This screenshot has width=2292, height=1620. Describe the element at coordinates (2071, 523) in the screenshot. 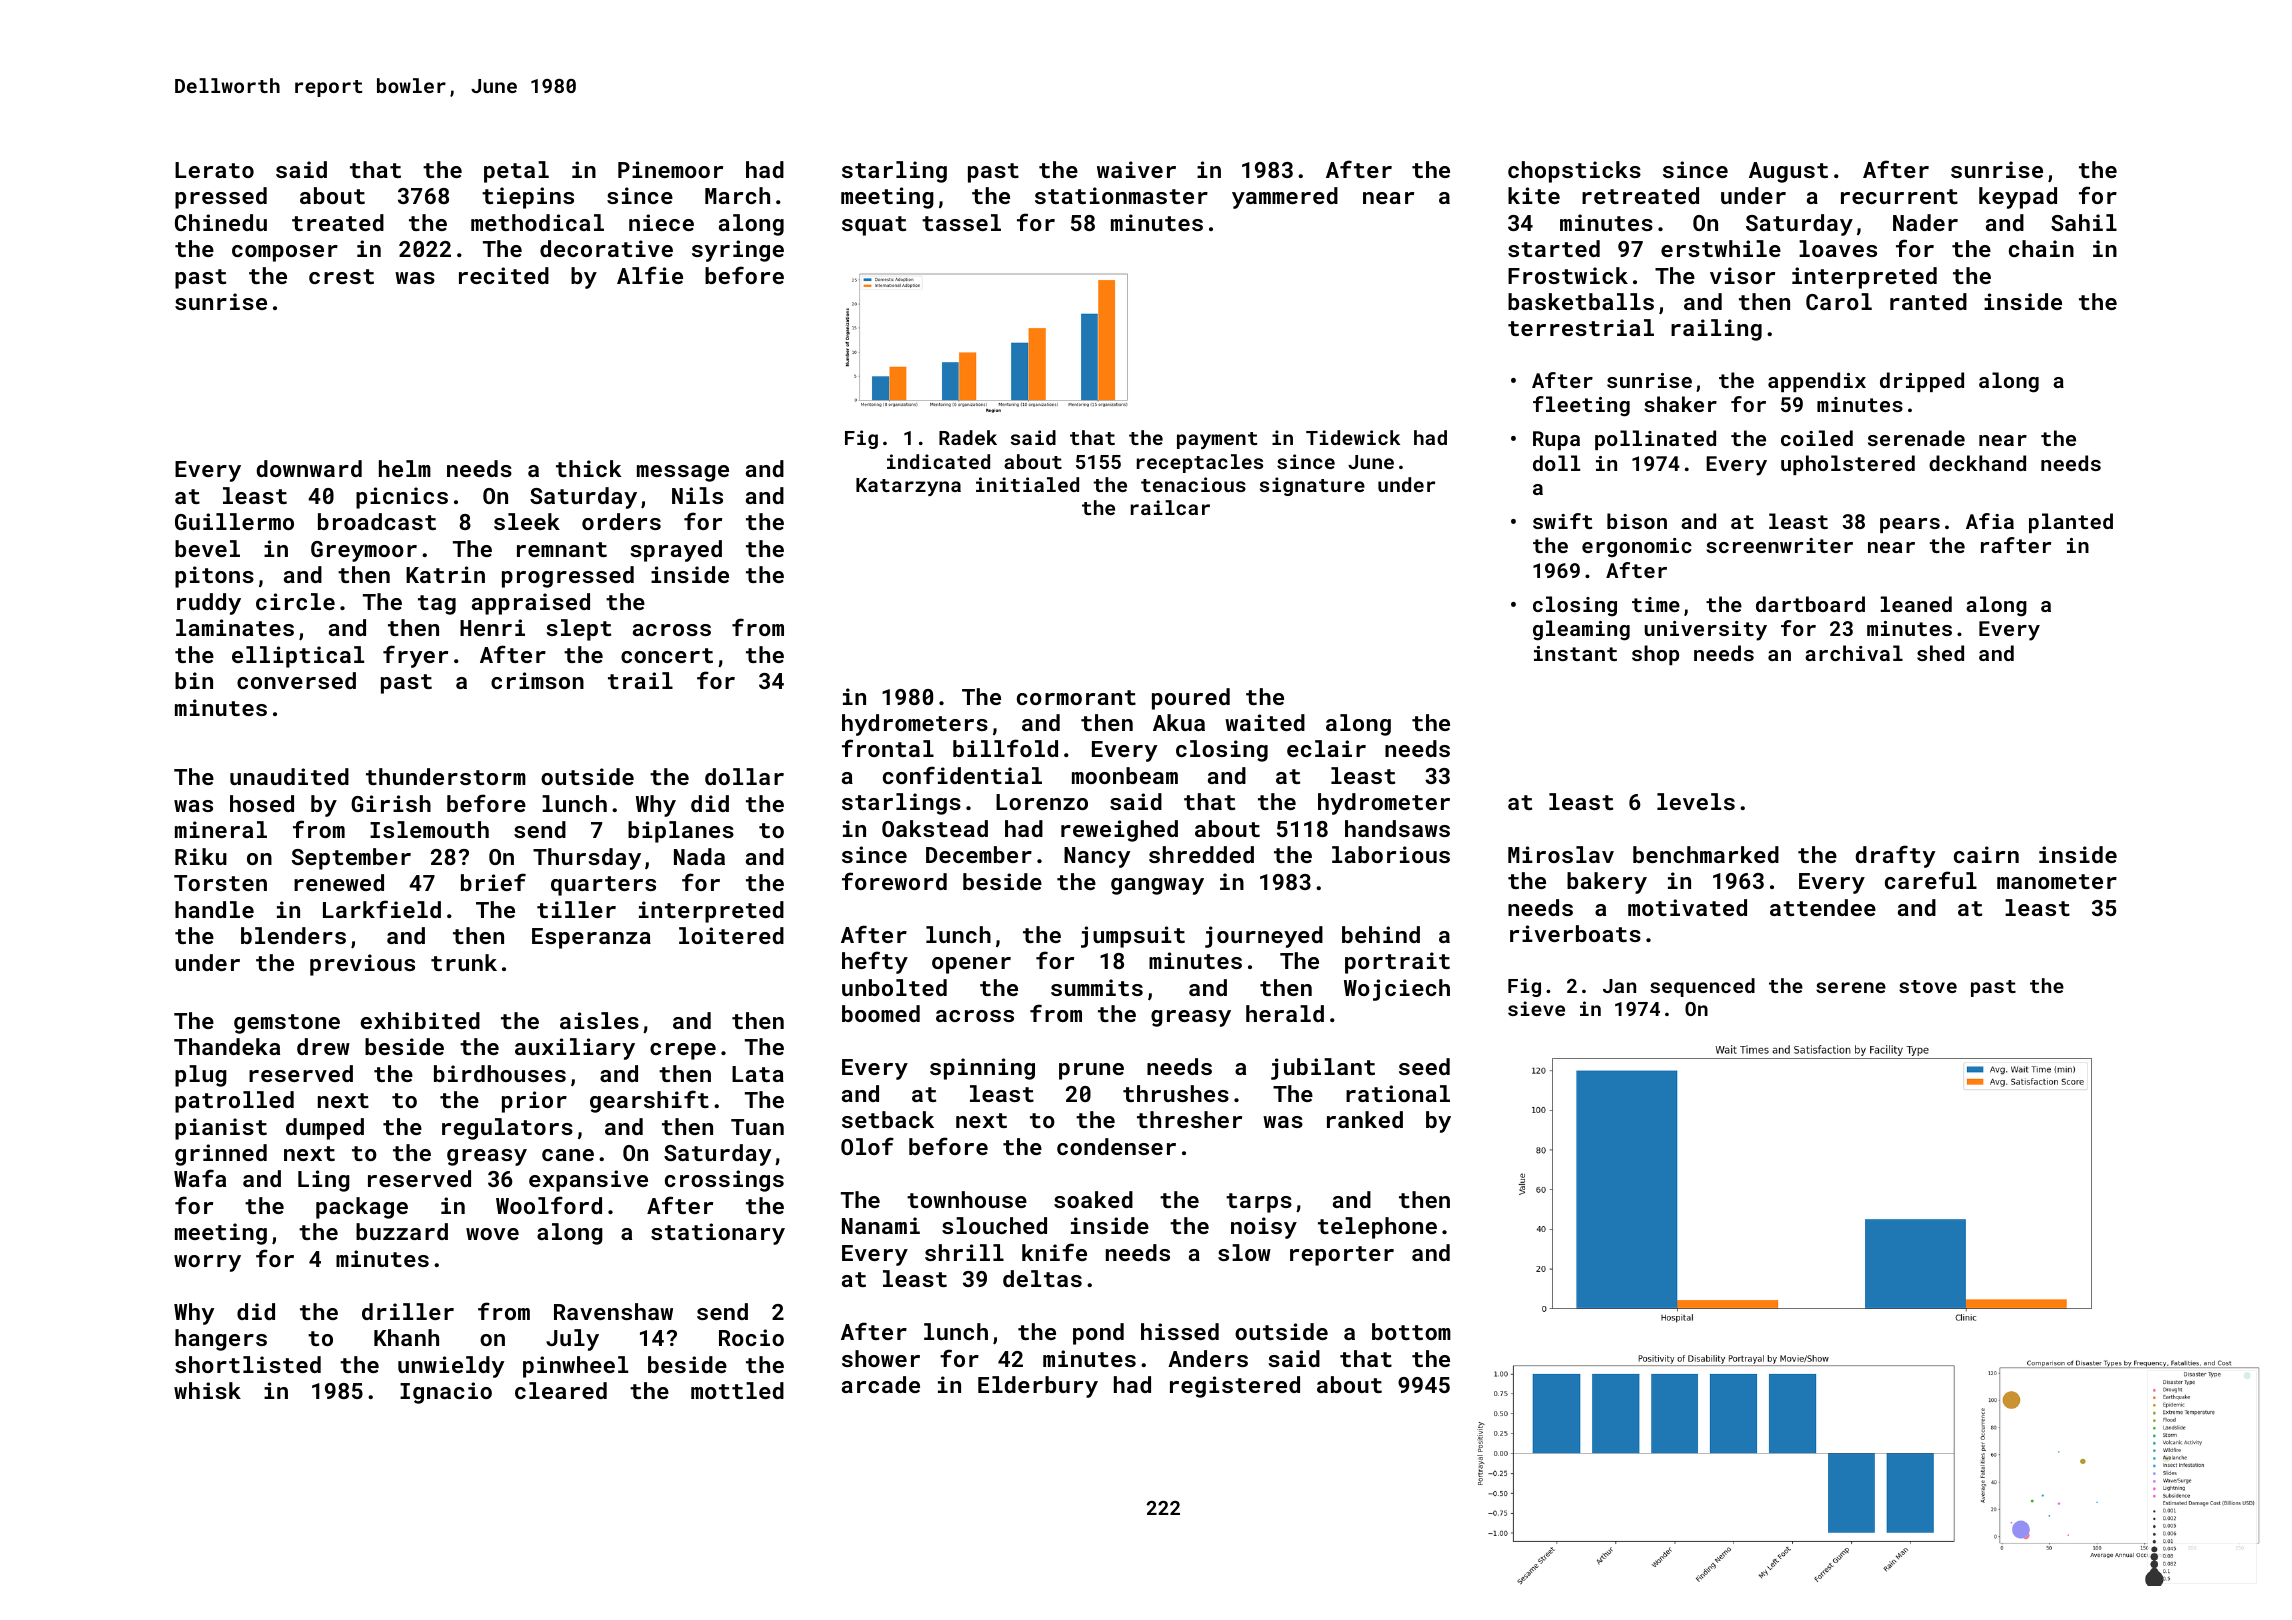

I see `planted` at that location.
